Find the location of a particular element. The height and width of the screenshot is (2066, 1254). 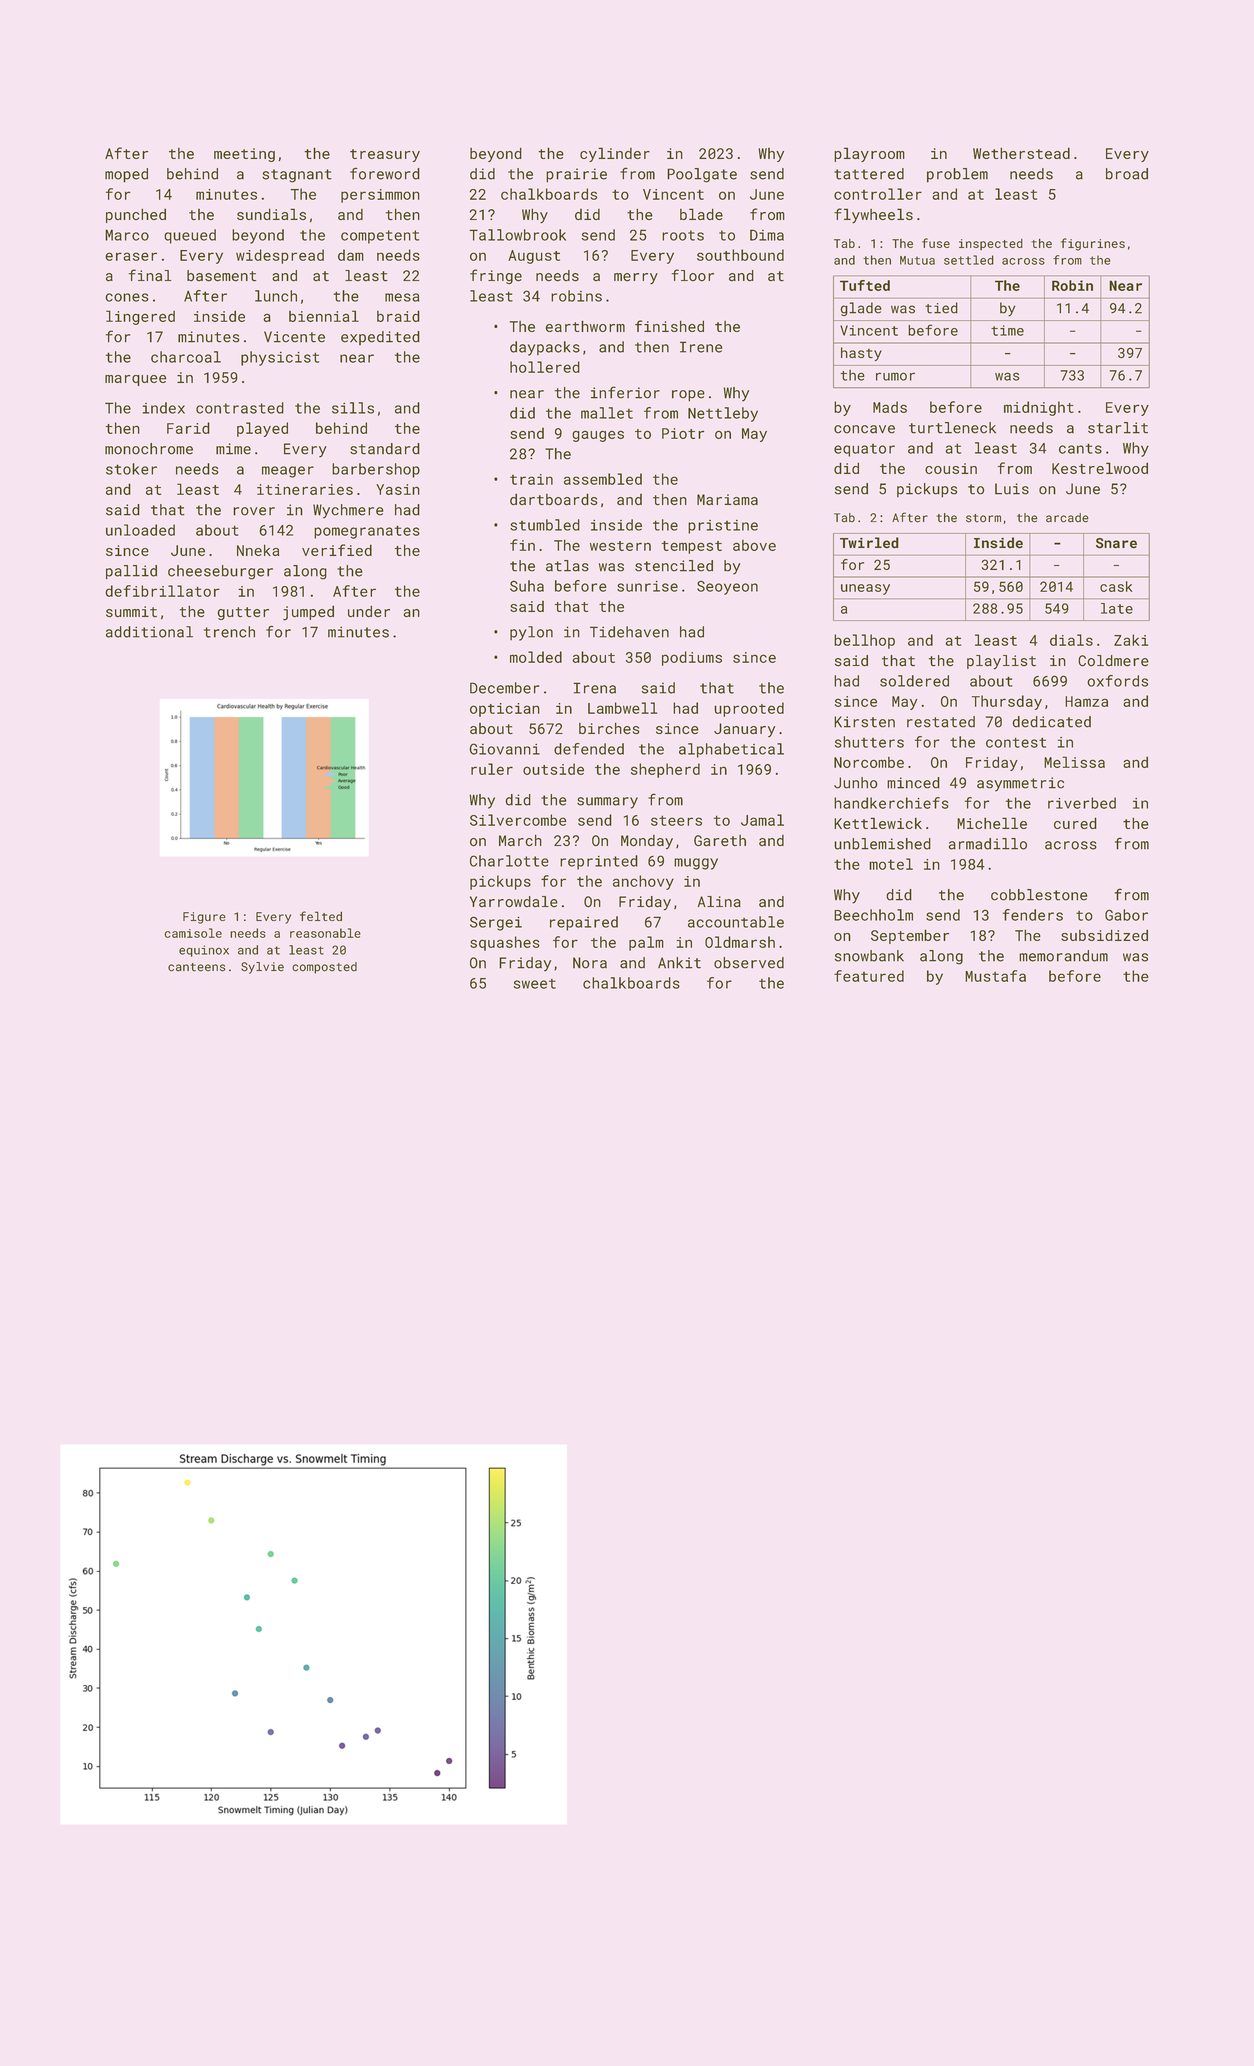

Wetherstead is located at coordinates (1021, 153).
